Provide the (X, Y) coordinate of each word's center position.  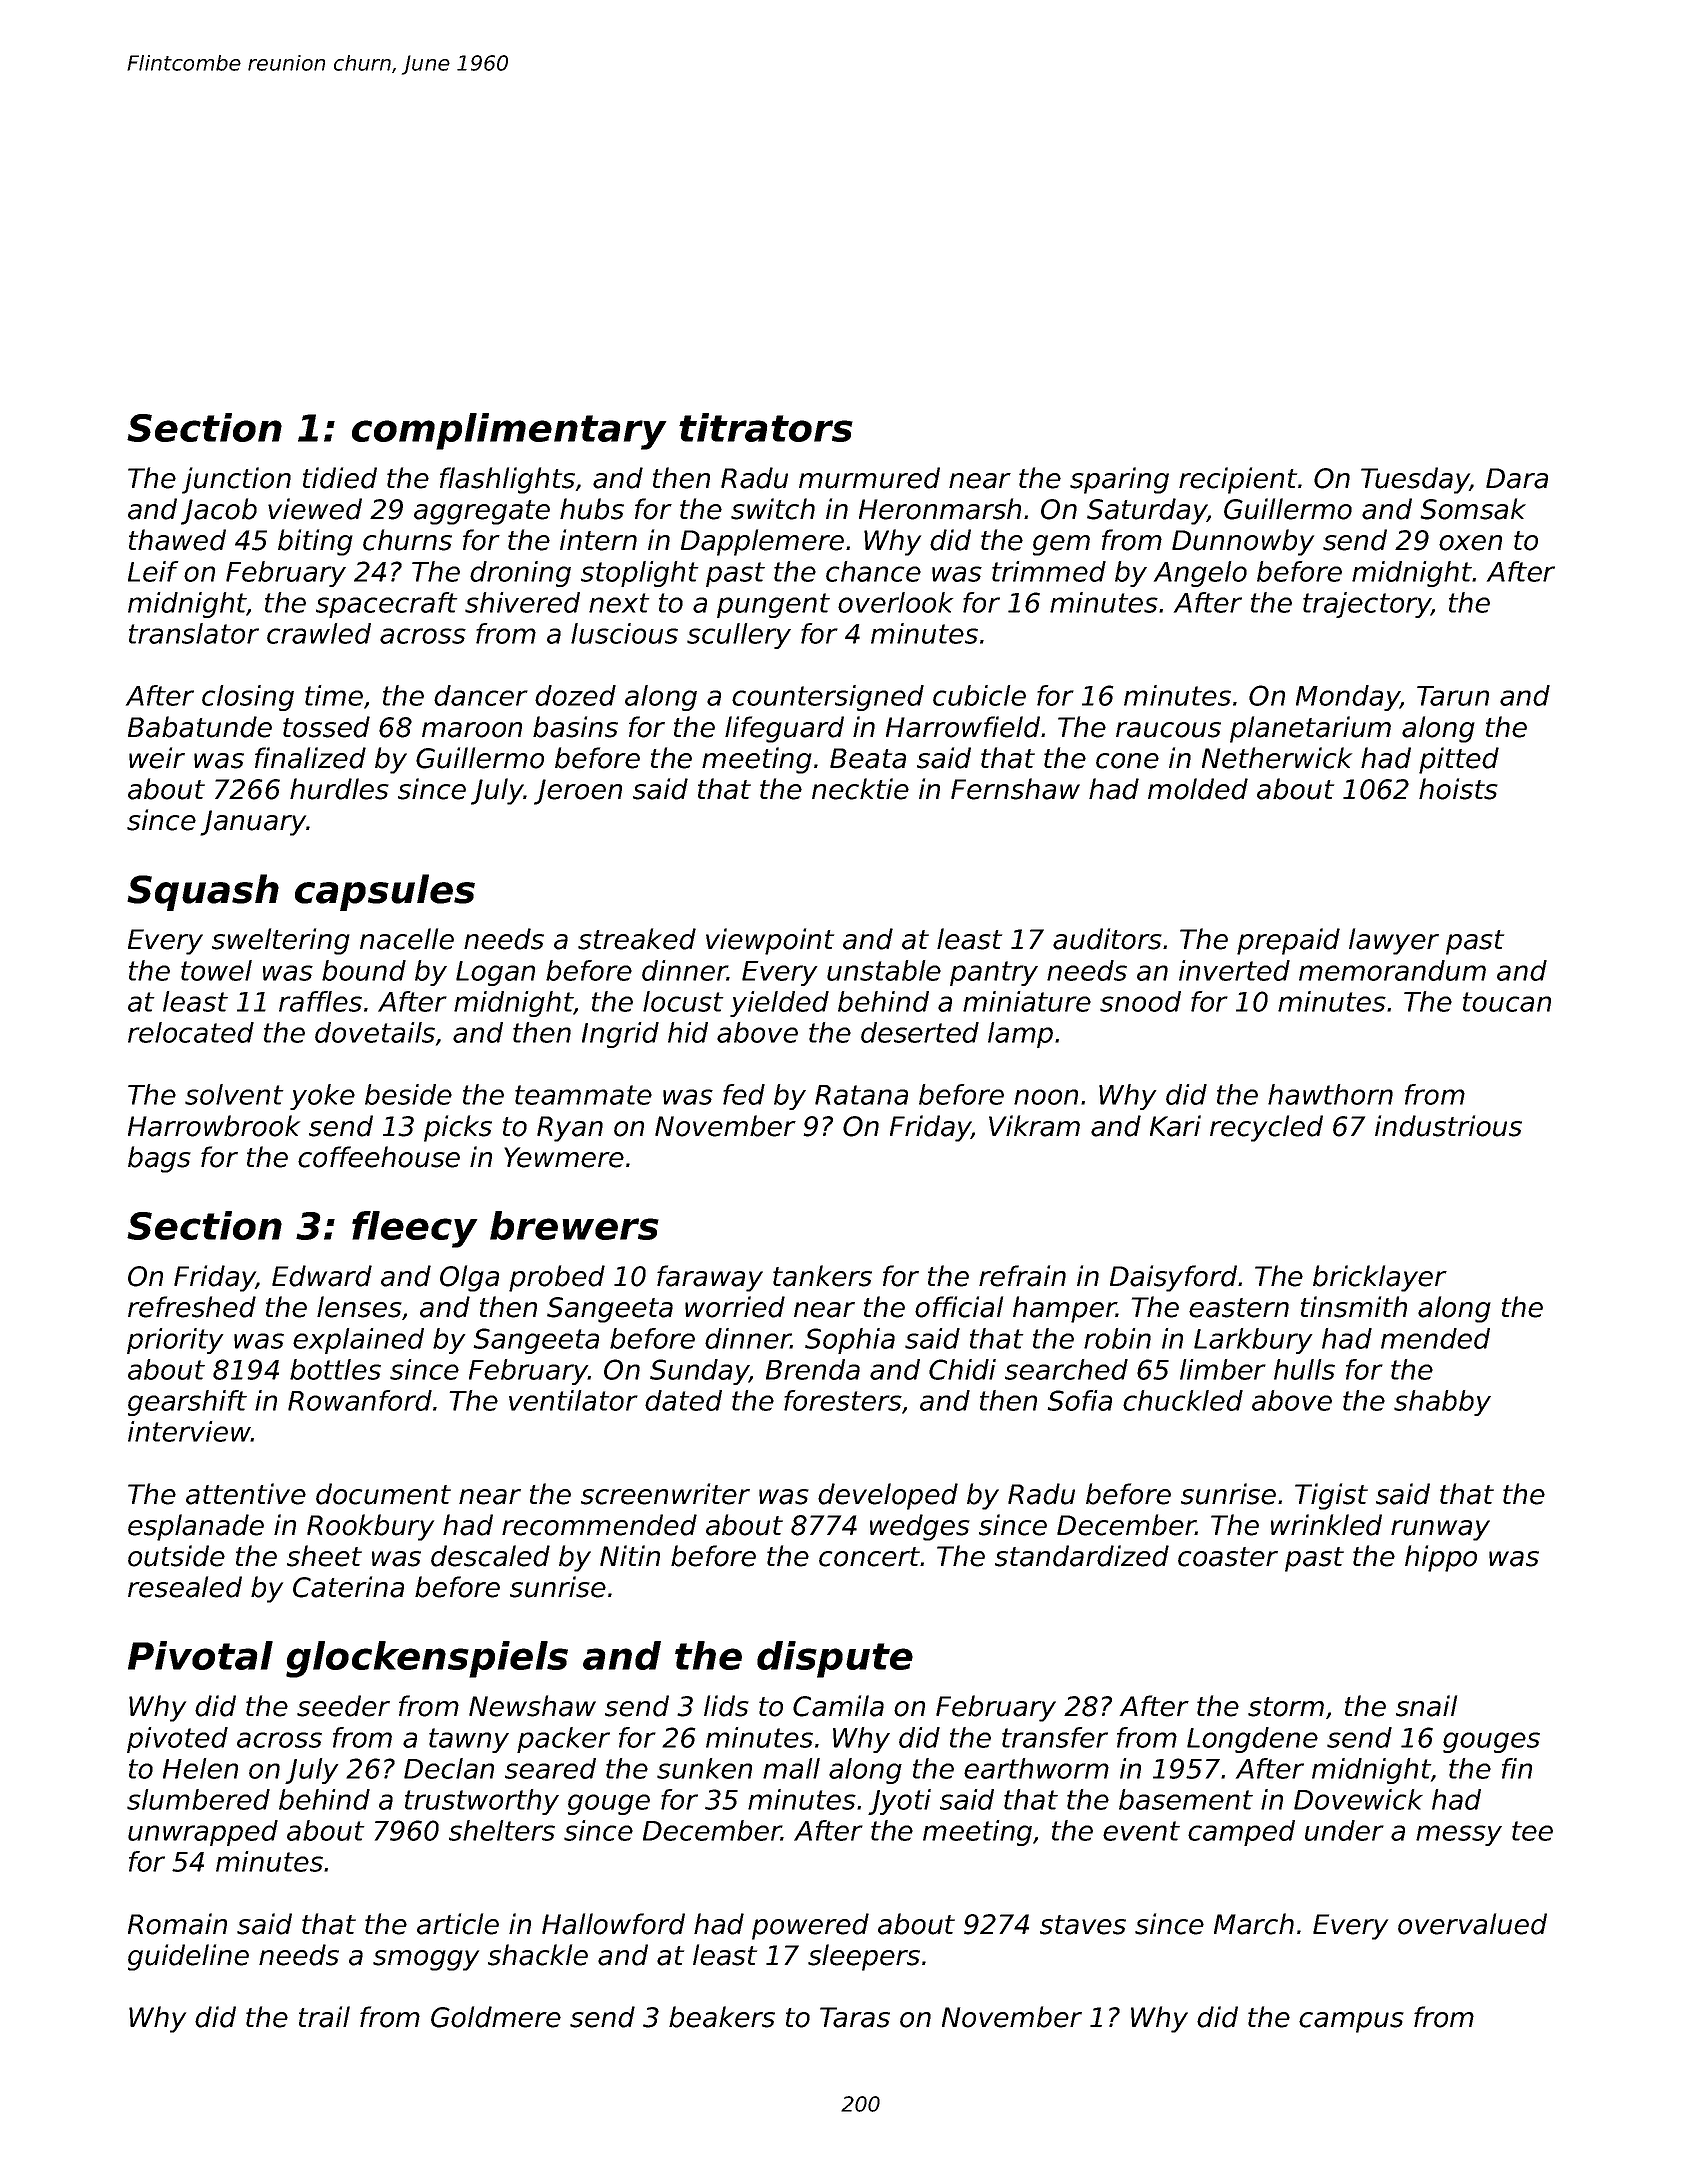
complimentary (509, 431)
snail (1426, 1706)
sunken (704, 1768)
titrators (766, 427)
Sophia (850, 1341)
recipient (1238, 480)
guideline (188, 1957)
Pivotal (200, 1655)
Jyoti (899, 1802)
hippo (1441, 1558)
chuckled (1183, 1400)
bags (159, 1159)
